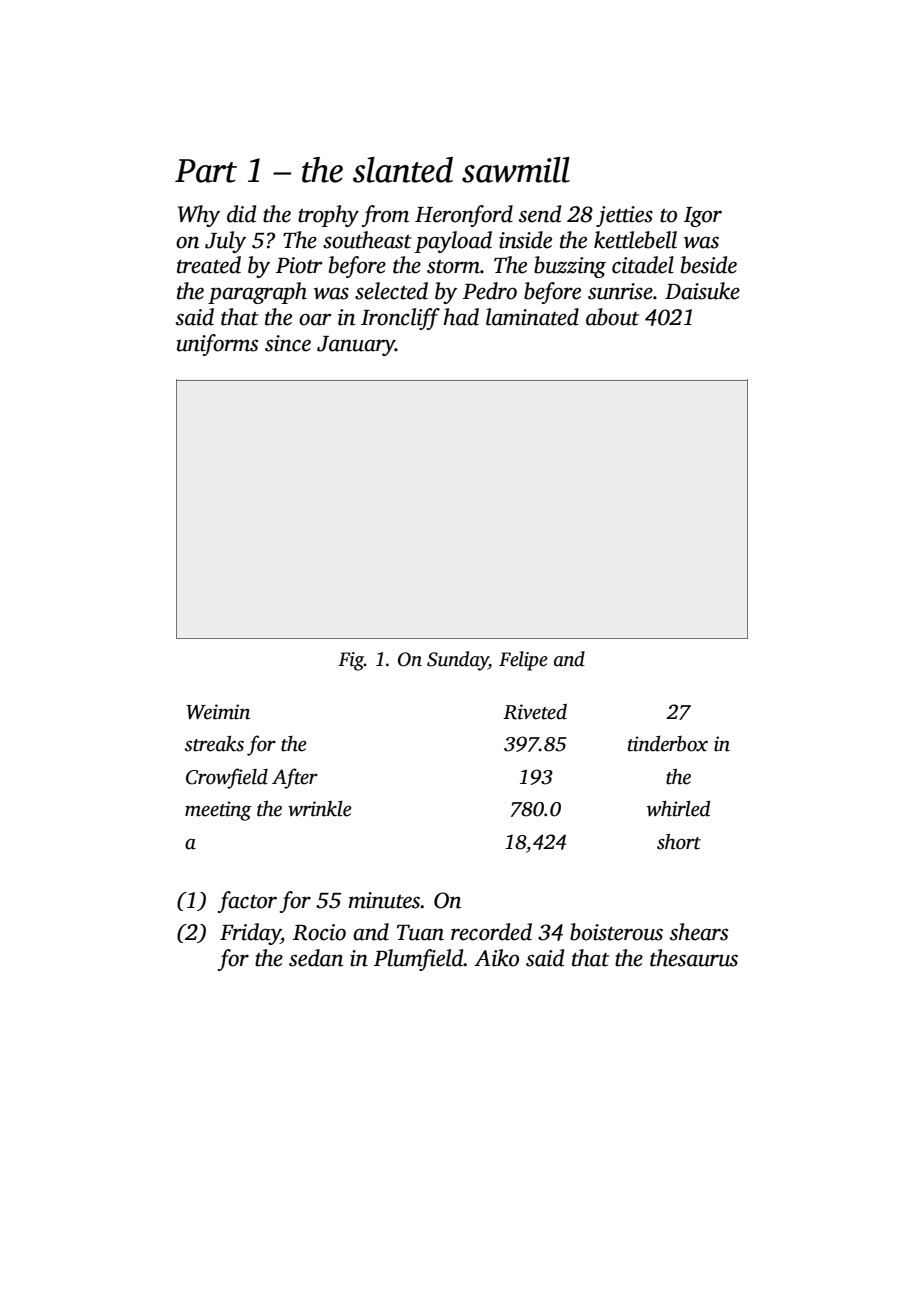 This screenshot has width=924, height=1311. I want to click on Part, so click(206, 171).
